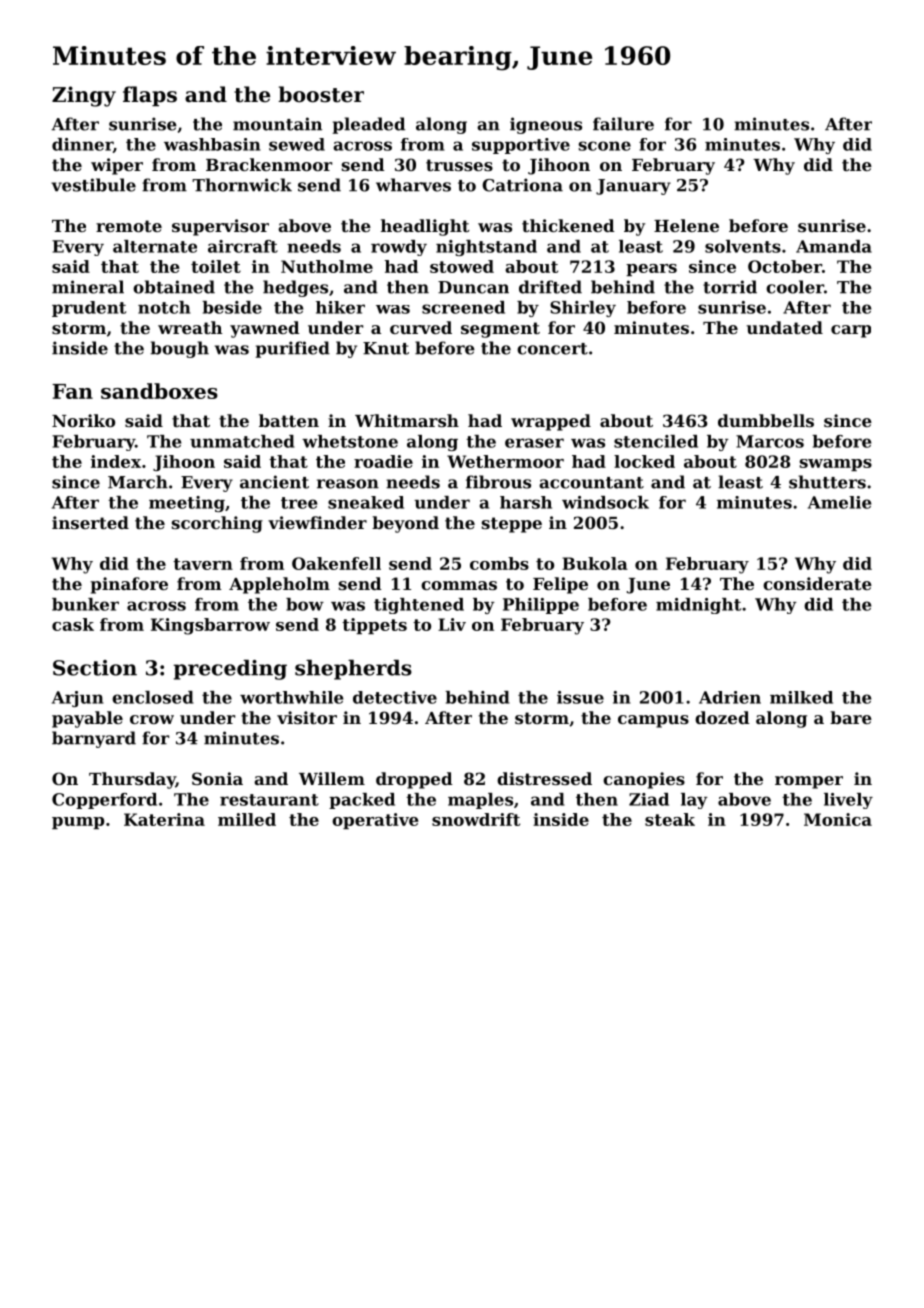  I want to click on dumbbells, so click(766, 420).
